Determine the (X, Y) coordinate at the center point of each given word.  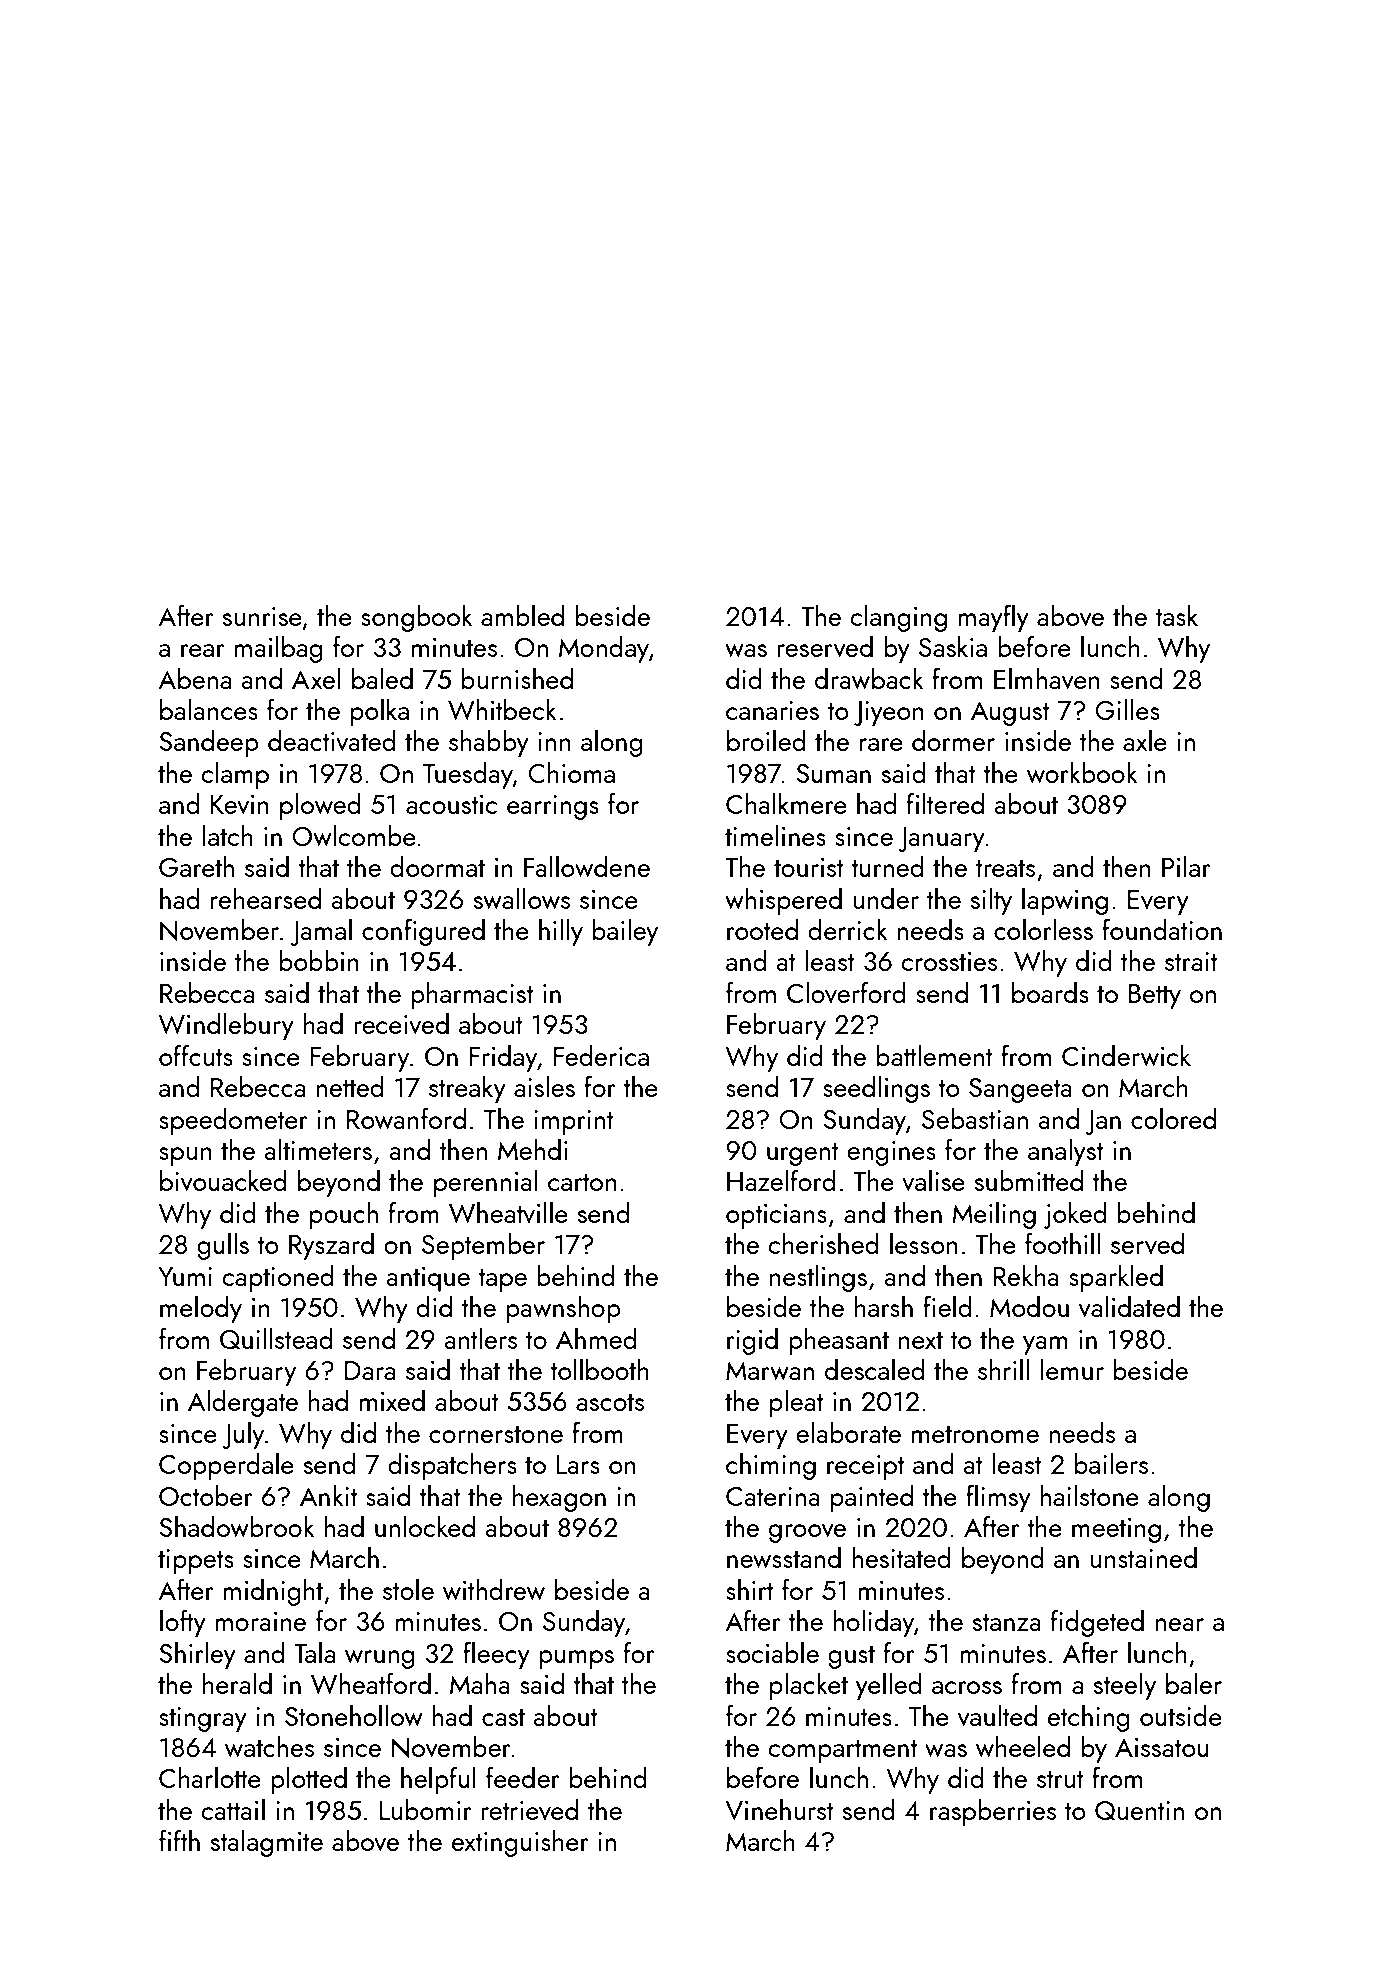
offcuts (196, 1055)
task (1177, 615)
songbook (417, 618)
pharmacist (472, 995)
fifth (179, 1840)
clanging (898, 618)
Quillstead (276, 1338)
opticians (776, 1216)
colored (1173, 1118)
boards (1050, 992)
